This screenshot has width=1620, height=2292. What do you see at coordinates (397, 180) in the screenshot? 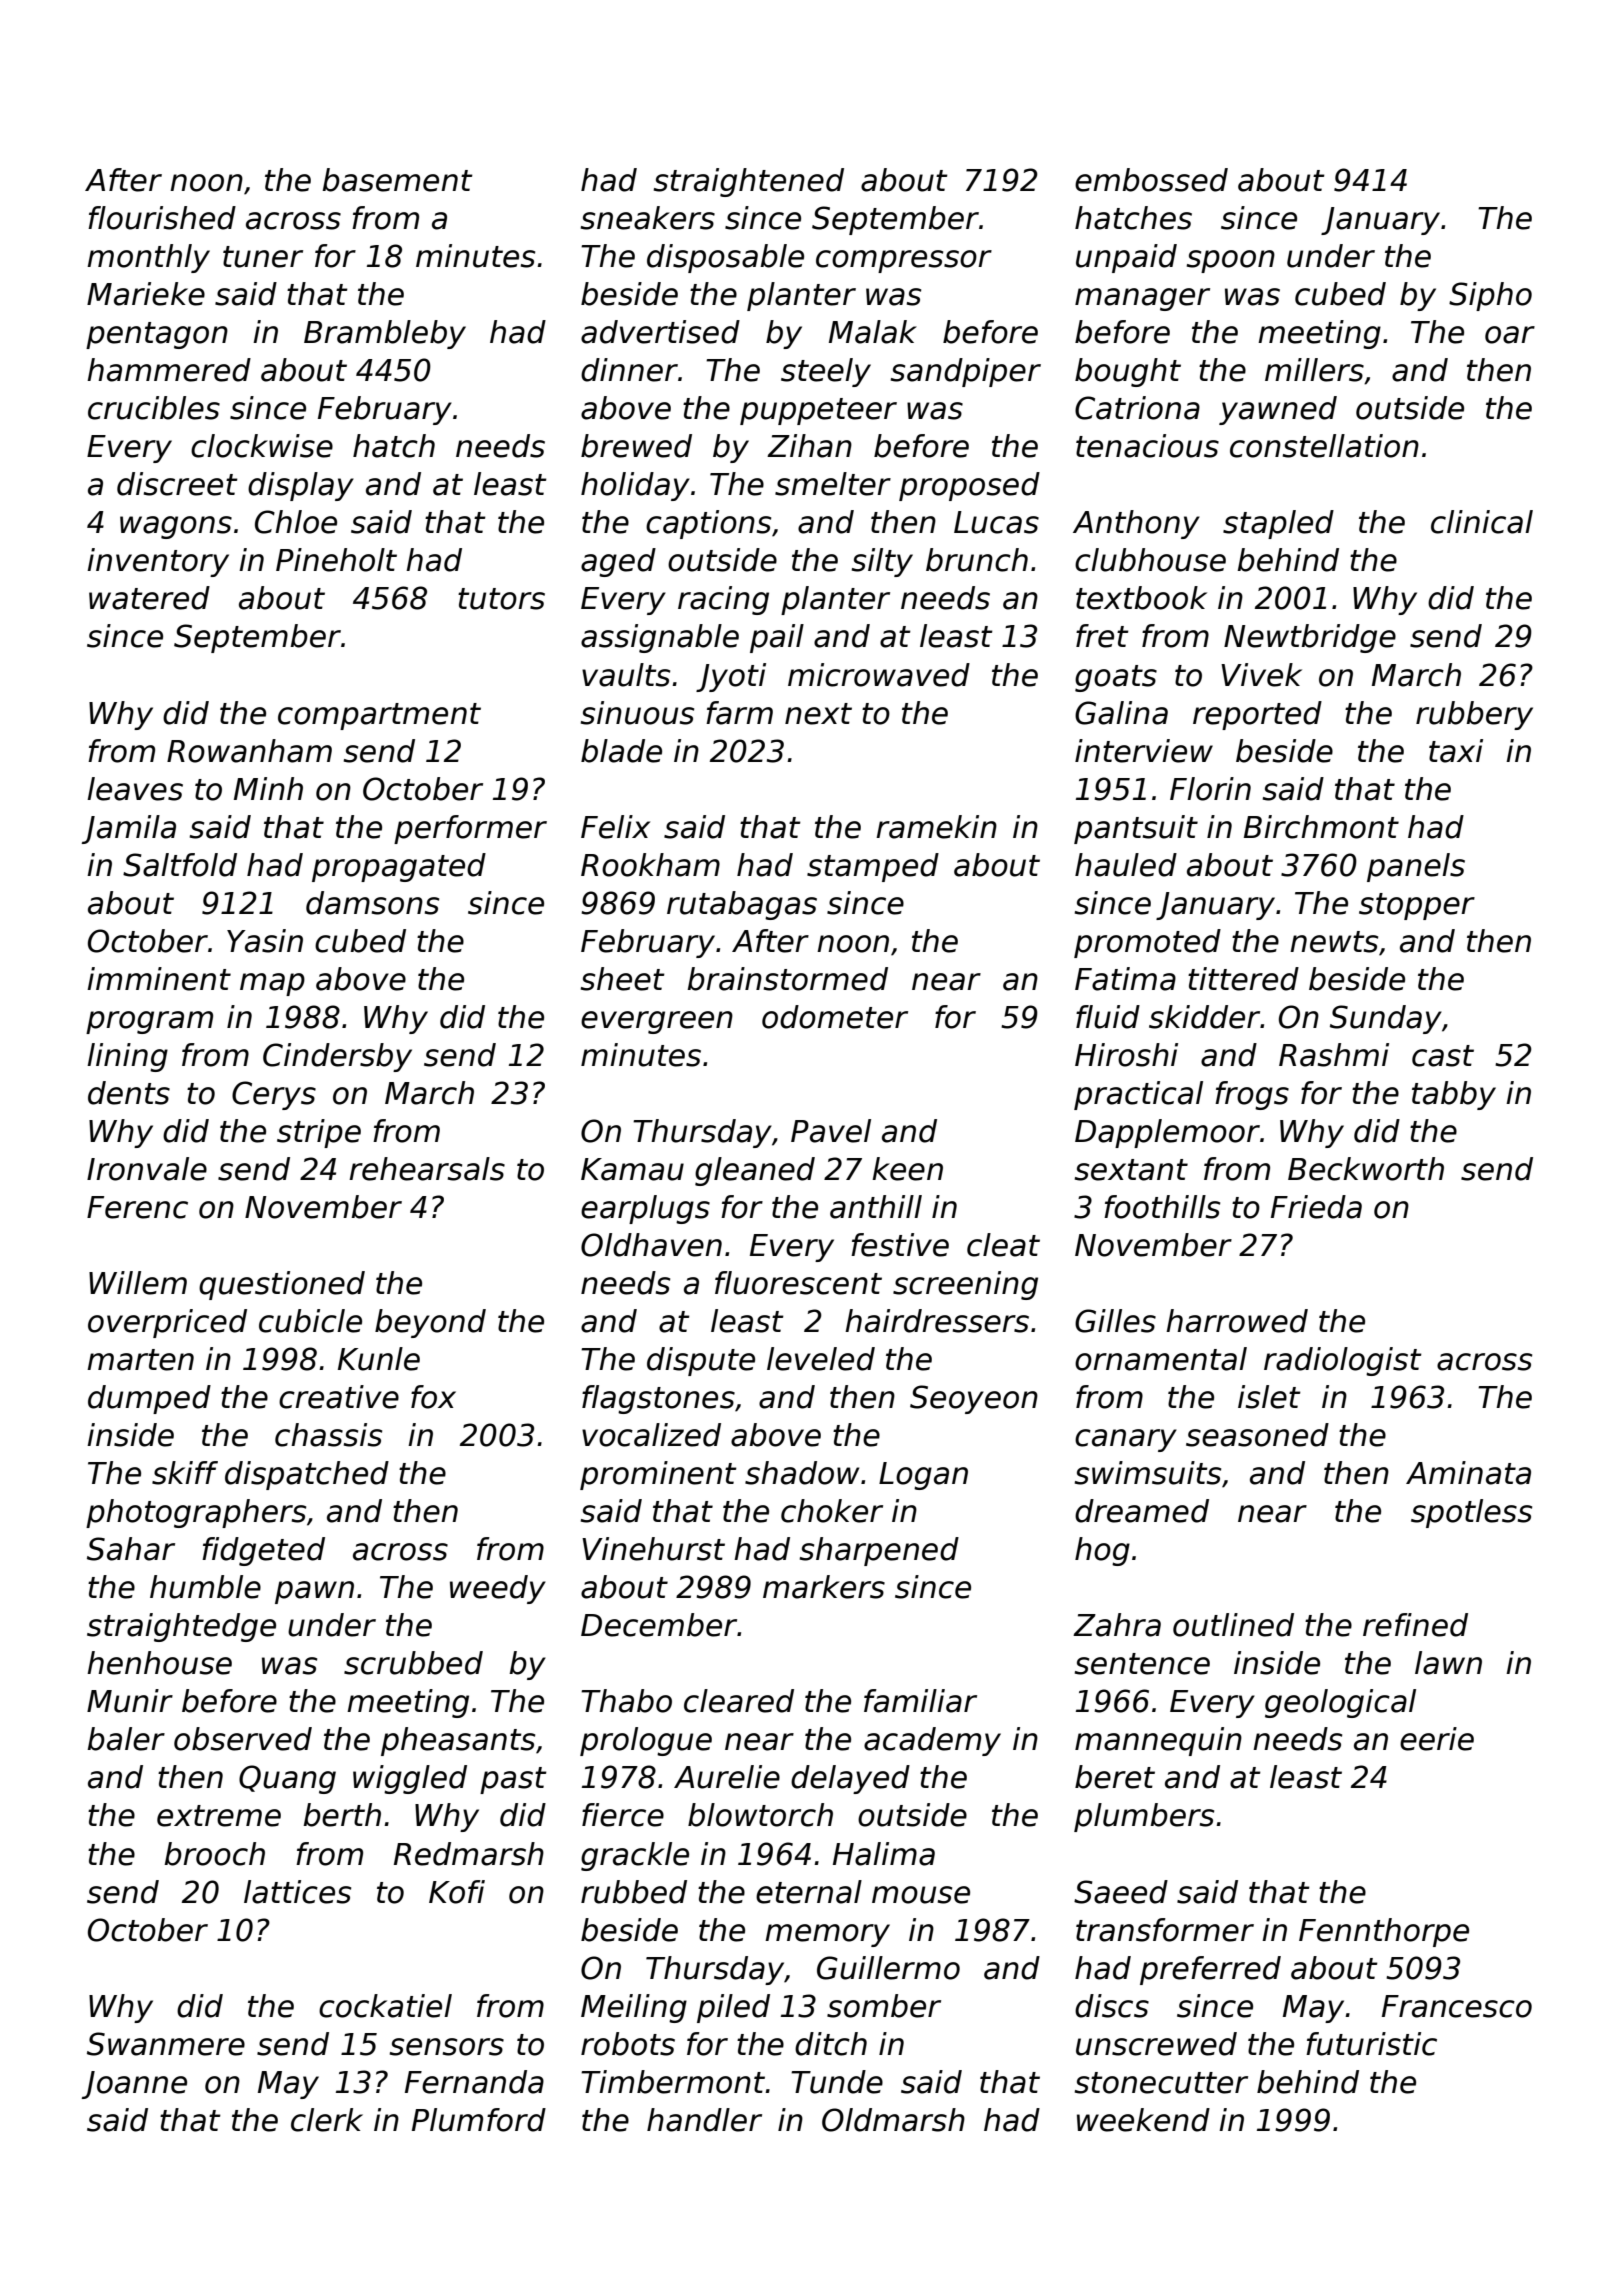
I see `basement` at bounding box center [397, 180].
